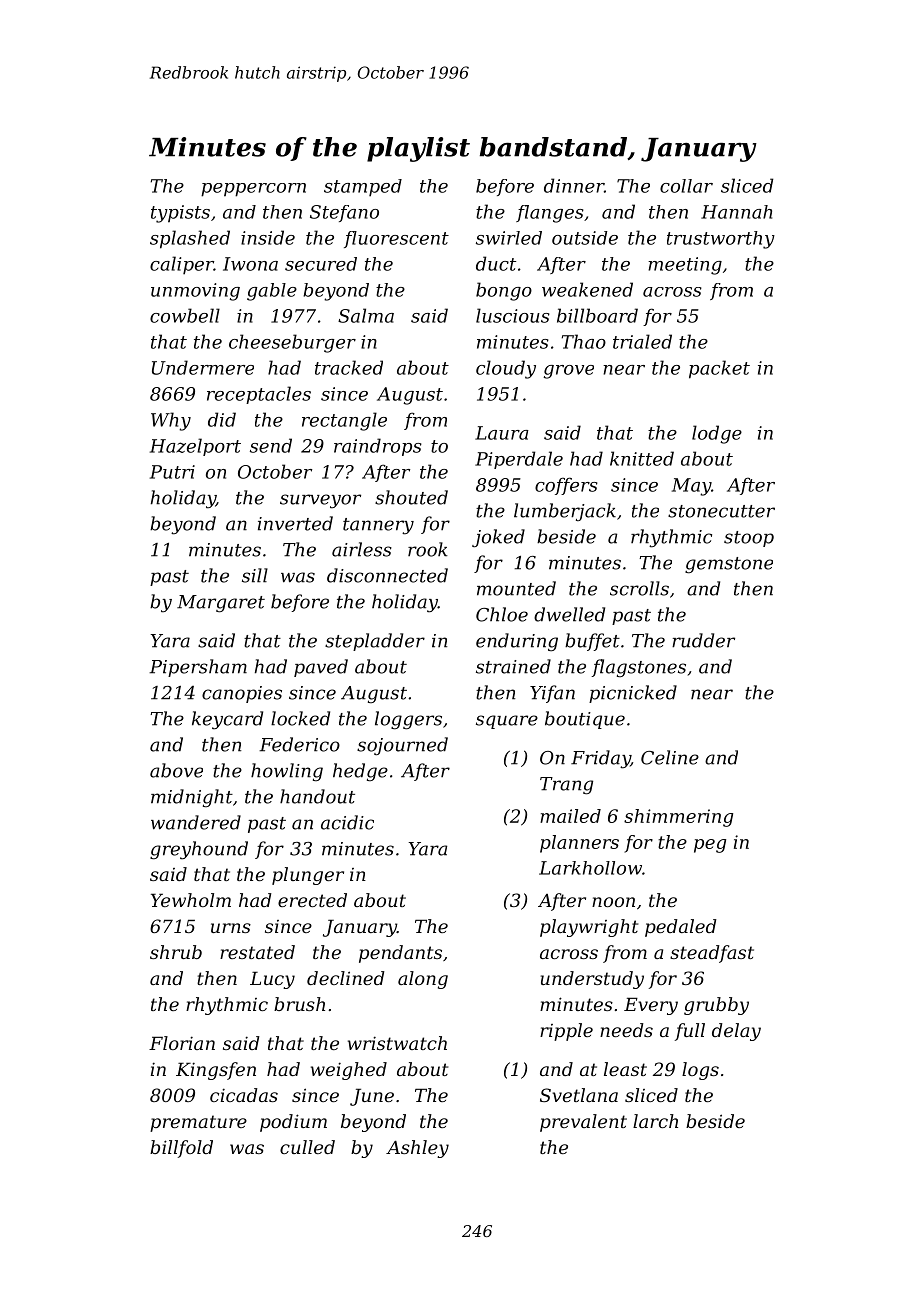 This screenshot has height=1311, width=924. What do you see at coordinates (736, 212) in the screenshot?
I see `Hannah` at bounding box center [736, 212].
